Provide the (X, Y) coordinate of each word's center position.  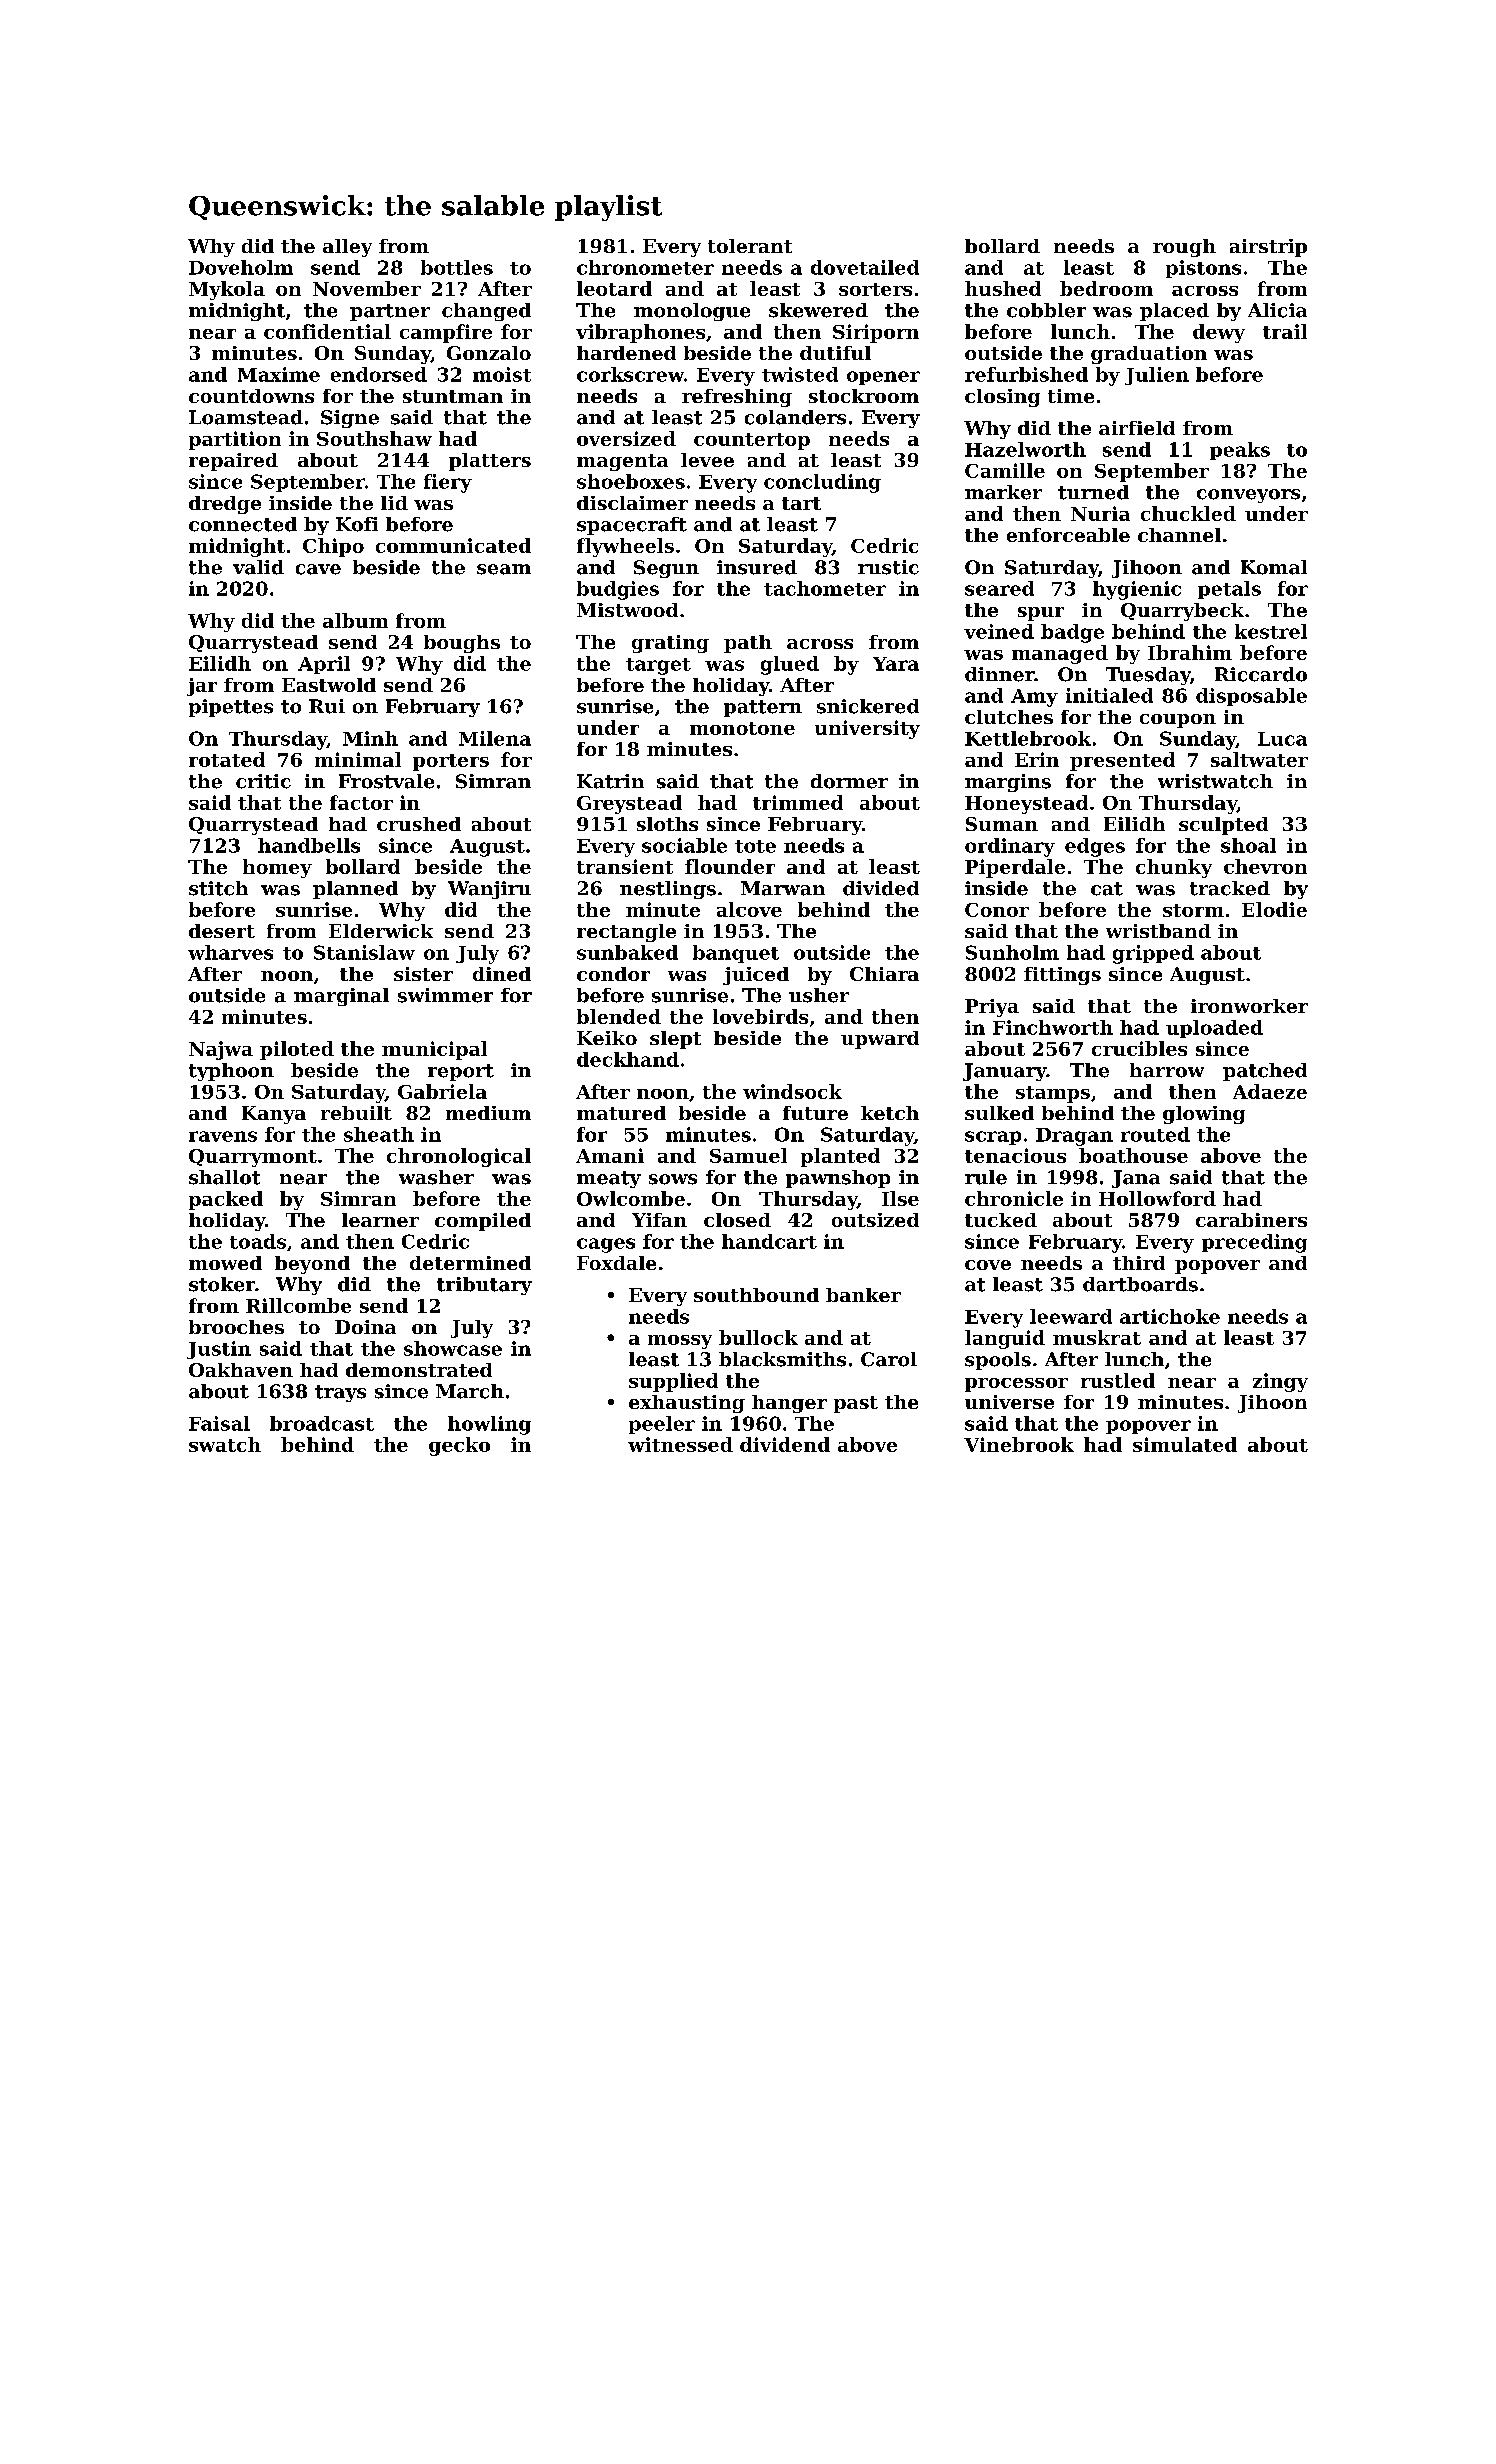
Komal (1274, 567)
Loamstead (246, 417)
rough (1184, 248)
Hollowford (1157, 1198)
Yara (896, 664)
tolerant (750, 246)
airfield (1137, 428)
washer (436, 1177)
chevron (1265, 866)
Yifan (659, 1220)
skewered (818, 310)
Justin (219, 1350)
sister (423, 974)
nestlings (668, 890)
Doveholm (241, 267)
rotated (227, 759)
